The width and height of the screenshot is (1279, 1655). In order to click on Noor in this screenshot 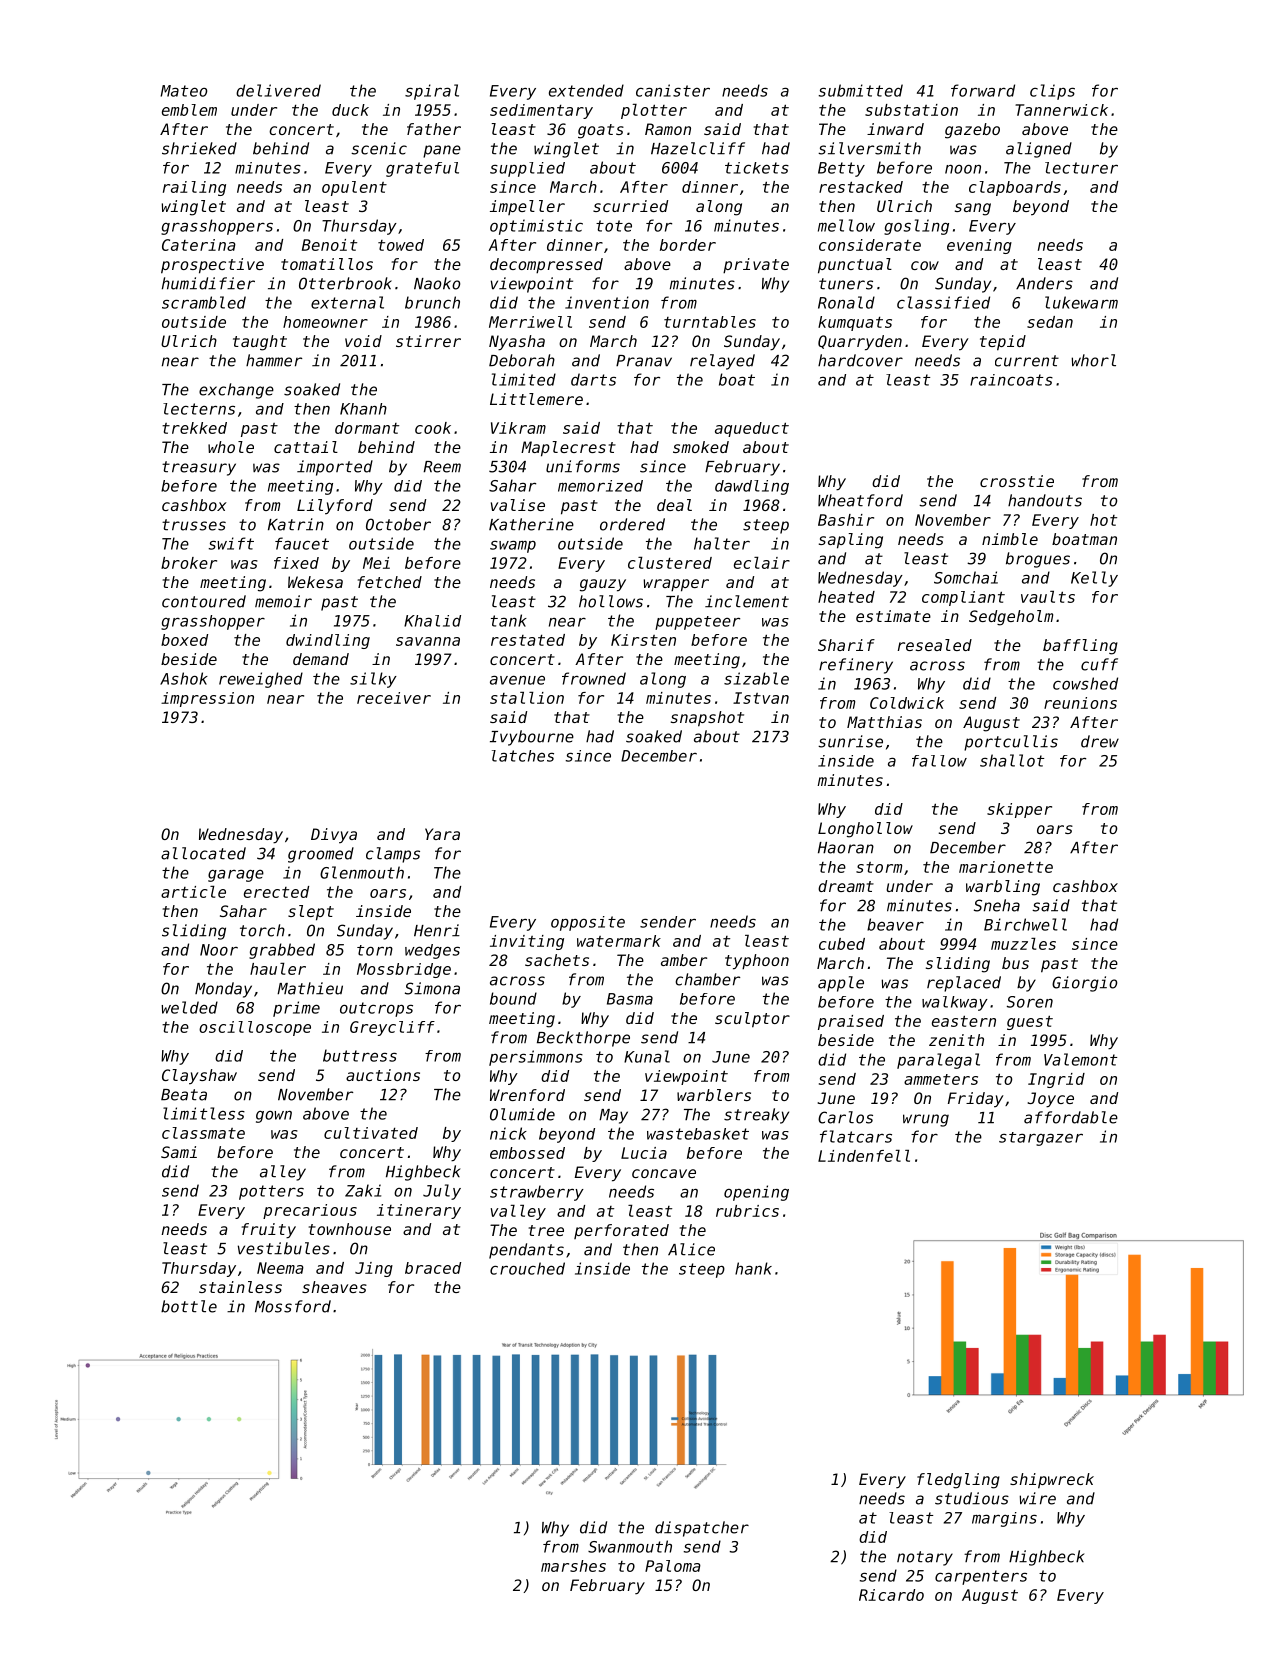, I will do `click(219, 950)`.
